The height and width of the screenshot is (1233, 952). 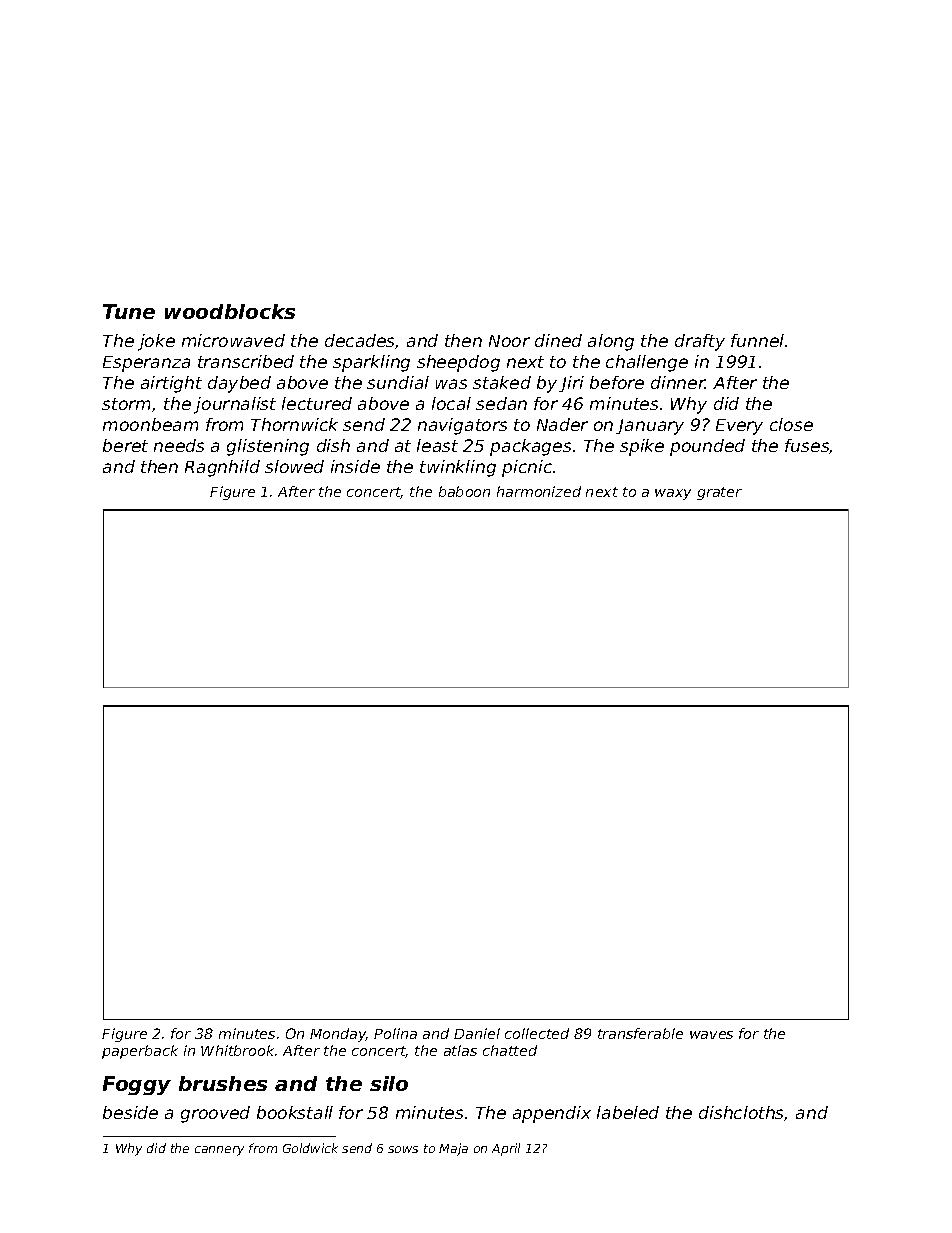 I want to click on harmonized, so click(x=539, y=491).
